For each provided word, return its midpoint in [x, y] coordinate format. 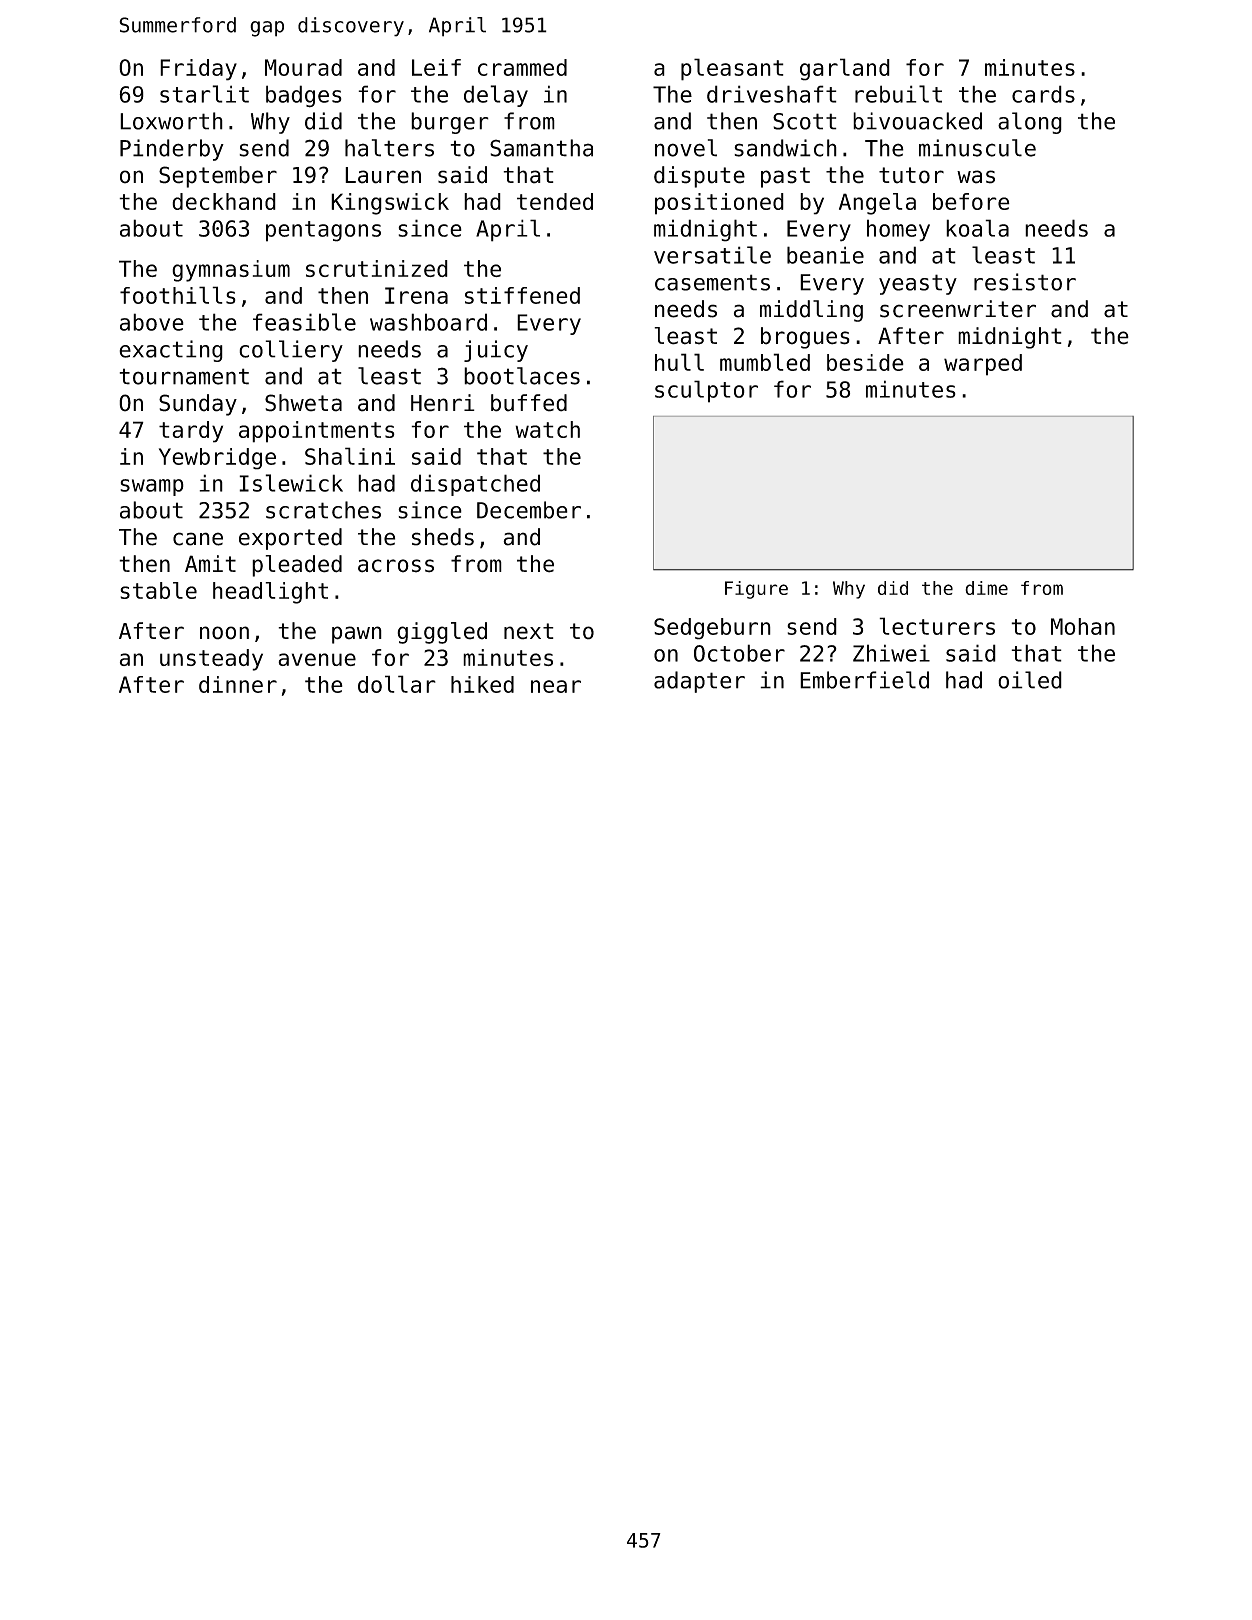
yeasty [918, 284]
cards [1043, 94]
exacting [171, 351]
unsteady [211, 660]
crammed [522, 67]
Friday [198, 70]
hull [679, 362]
